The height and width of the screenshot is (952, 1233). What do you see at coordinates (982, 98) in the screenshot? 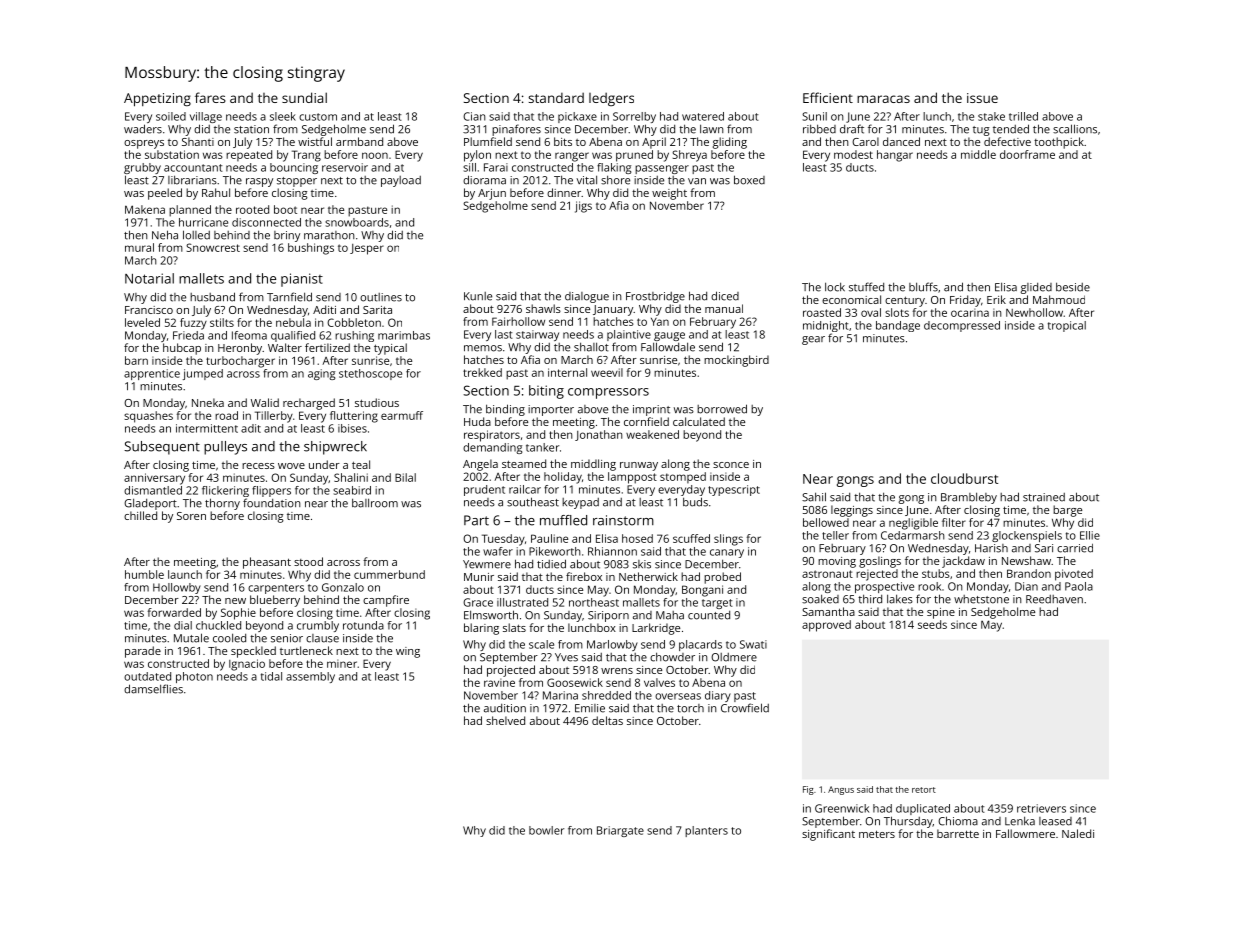
I see `issue` at bounding box center [982, 98].
